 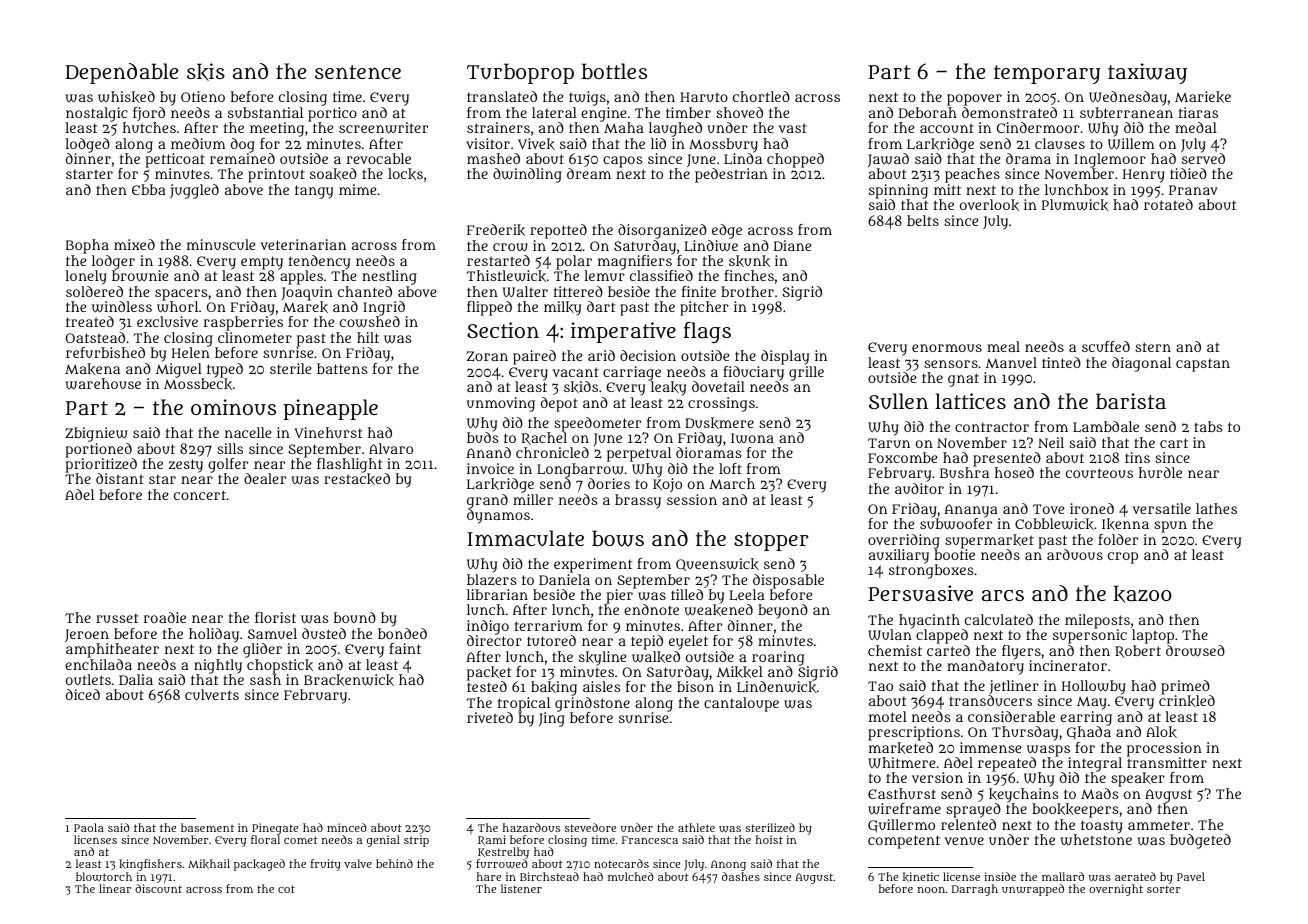 I want to click on tabs, so click(x=1208, y=426).
